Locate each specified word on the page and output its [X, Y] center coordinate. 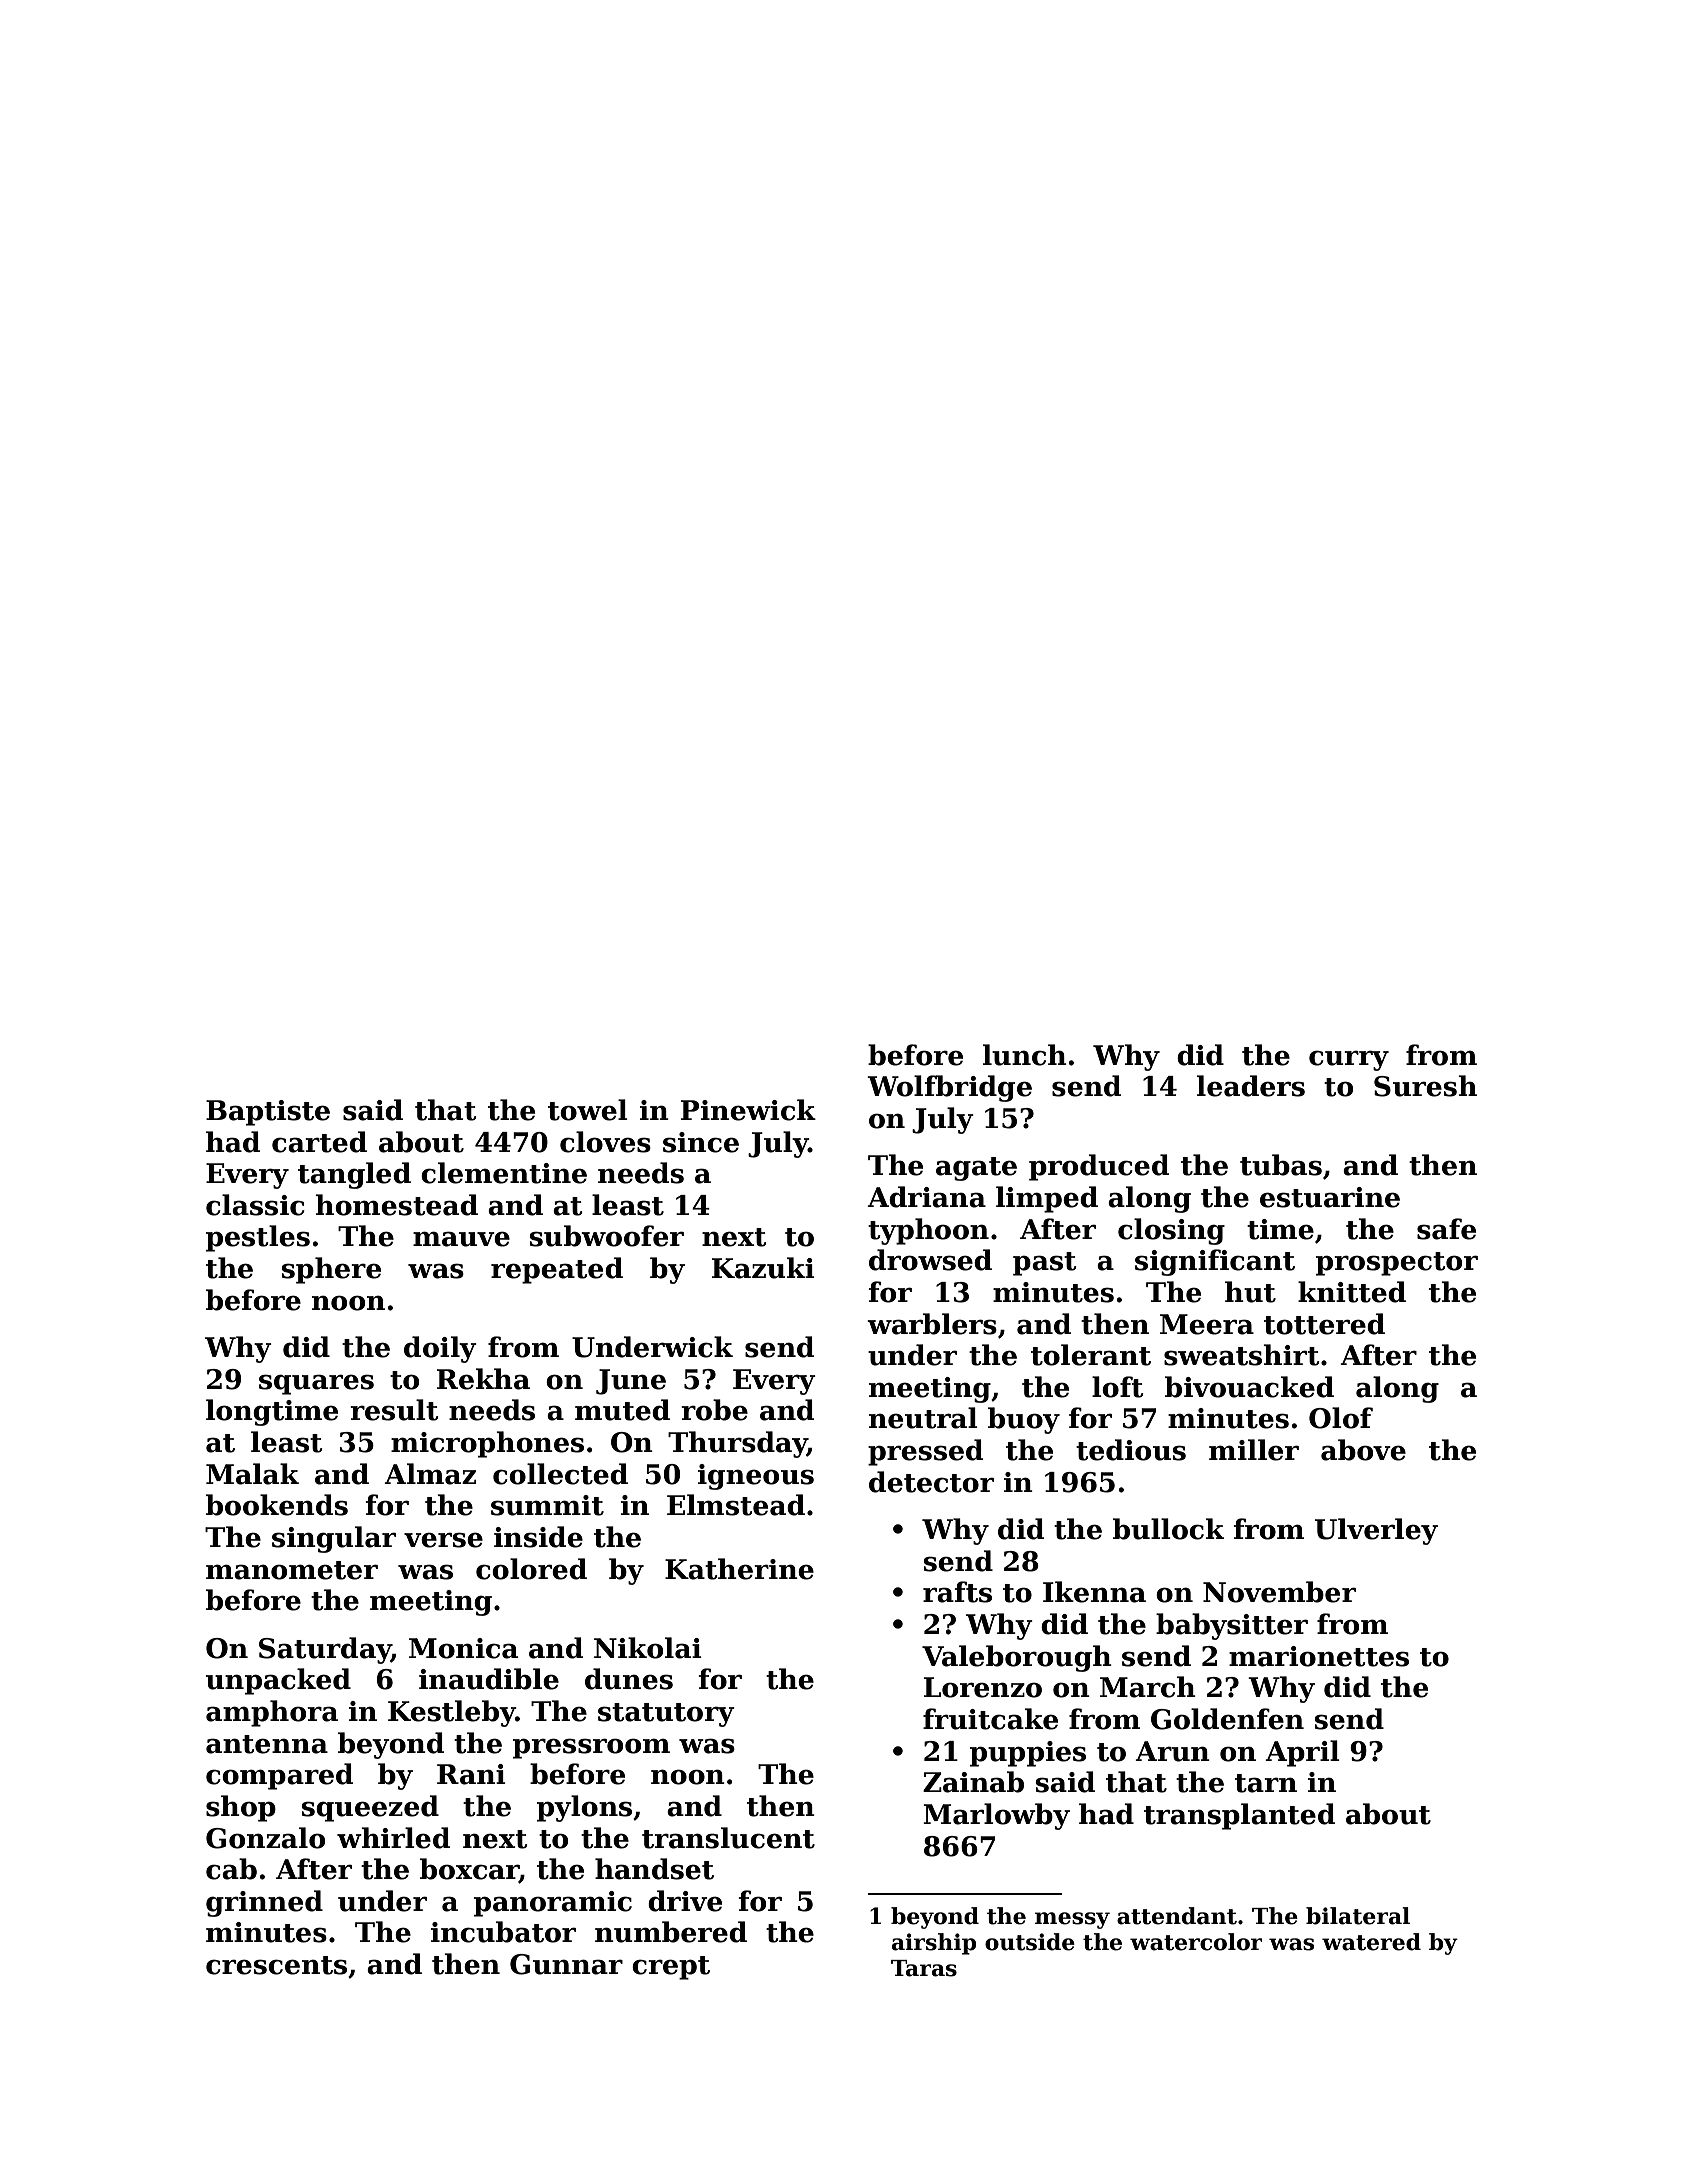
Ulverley [1376, 1531]
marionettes [1319, 1656]
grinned [264, 1903]
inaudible [489, 1679]
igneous [756, 1477]
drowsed [930, 1260]
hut [1250, 1292]
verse [443, 1540]
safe [1446, 1229]
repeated [557, 1270]
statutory [666, 1715]
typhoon [928, 1231]
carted [319, 1142]
